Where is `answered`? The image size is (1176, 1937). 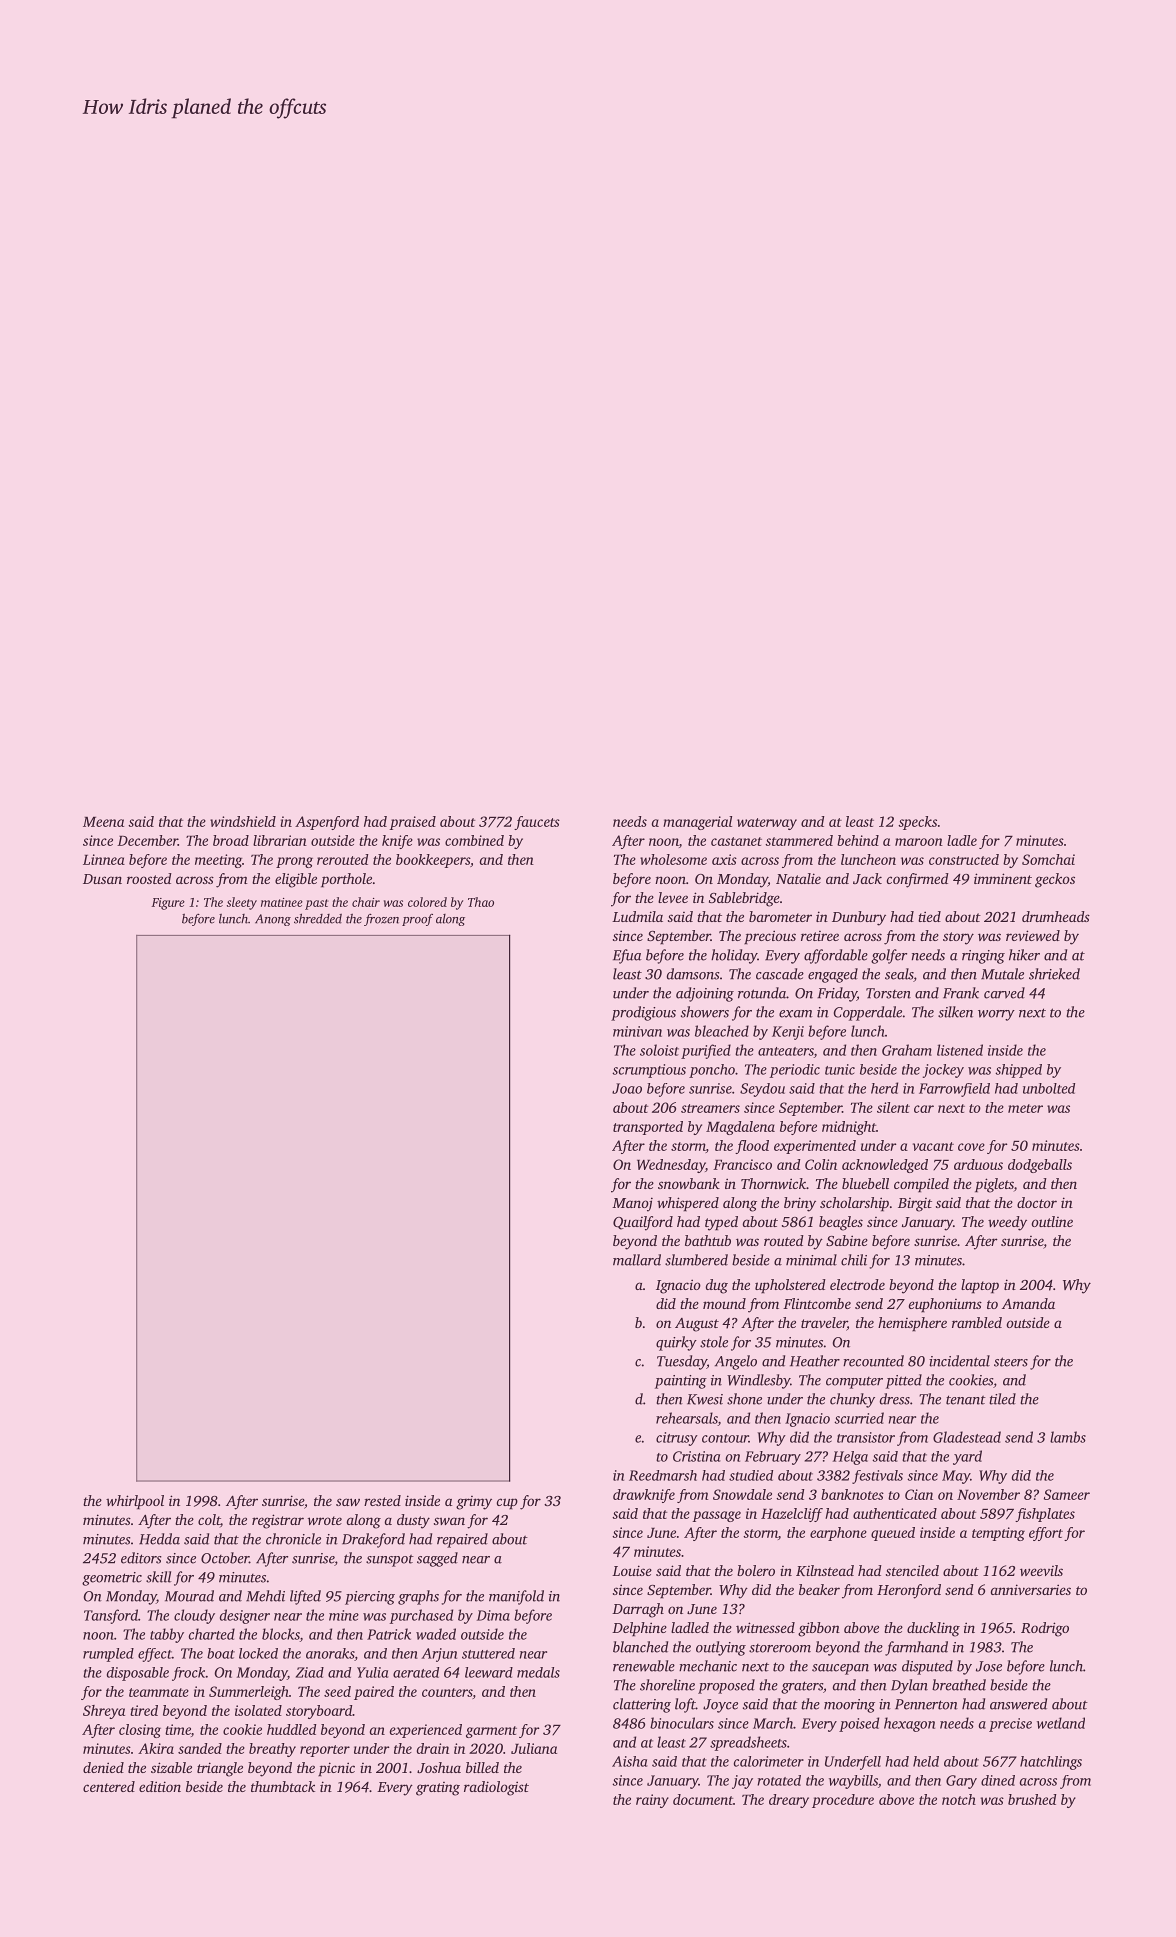
answered is located at coordinates (1018, 1704).
